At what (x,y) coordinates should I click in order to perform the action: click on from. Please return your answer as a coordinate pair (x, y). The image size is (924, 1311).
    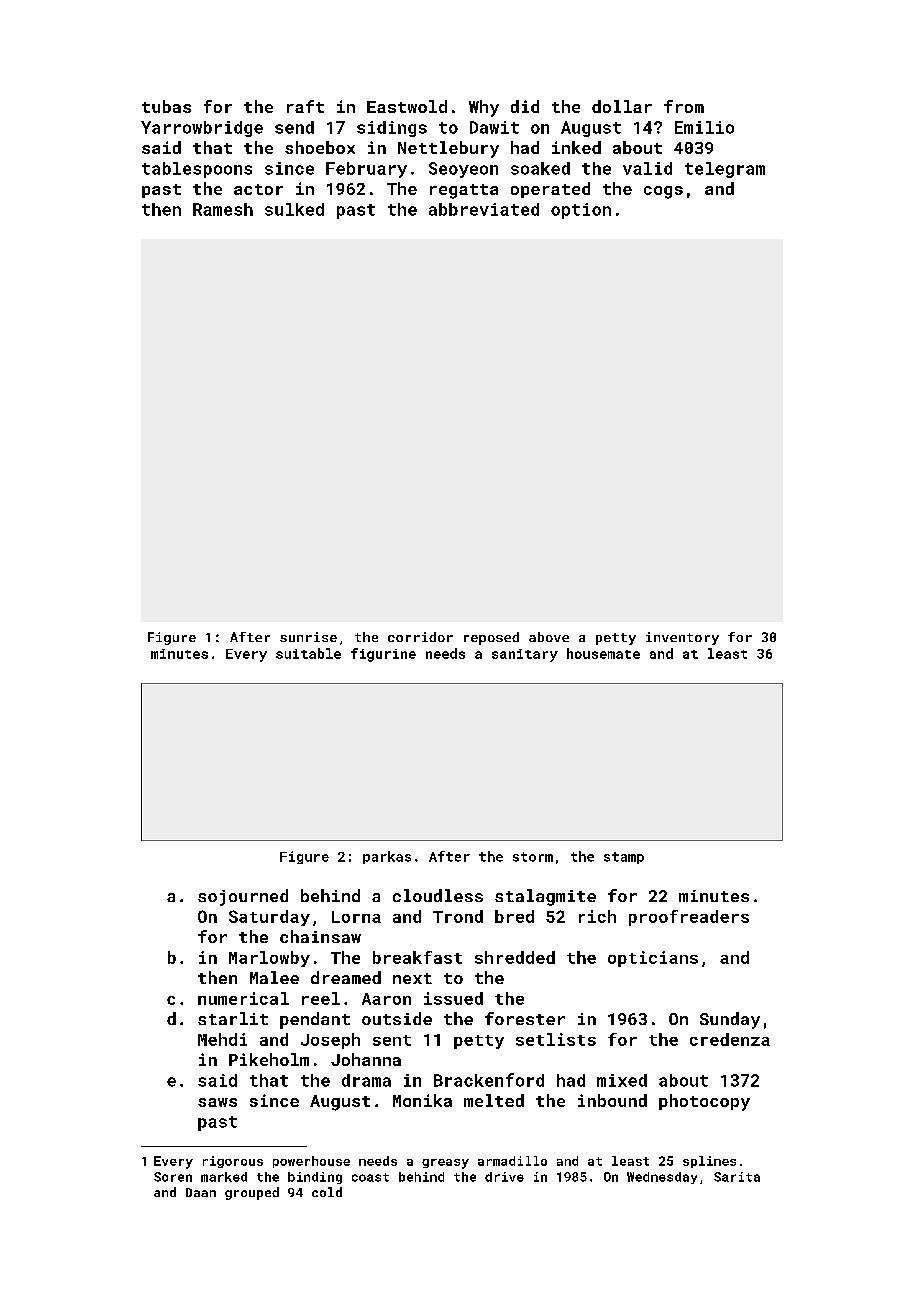
    Looking at the image, I should click on (684, 106).
